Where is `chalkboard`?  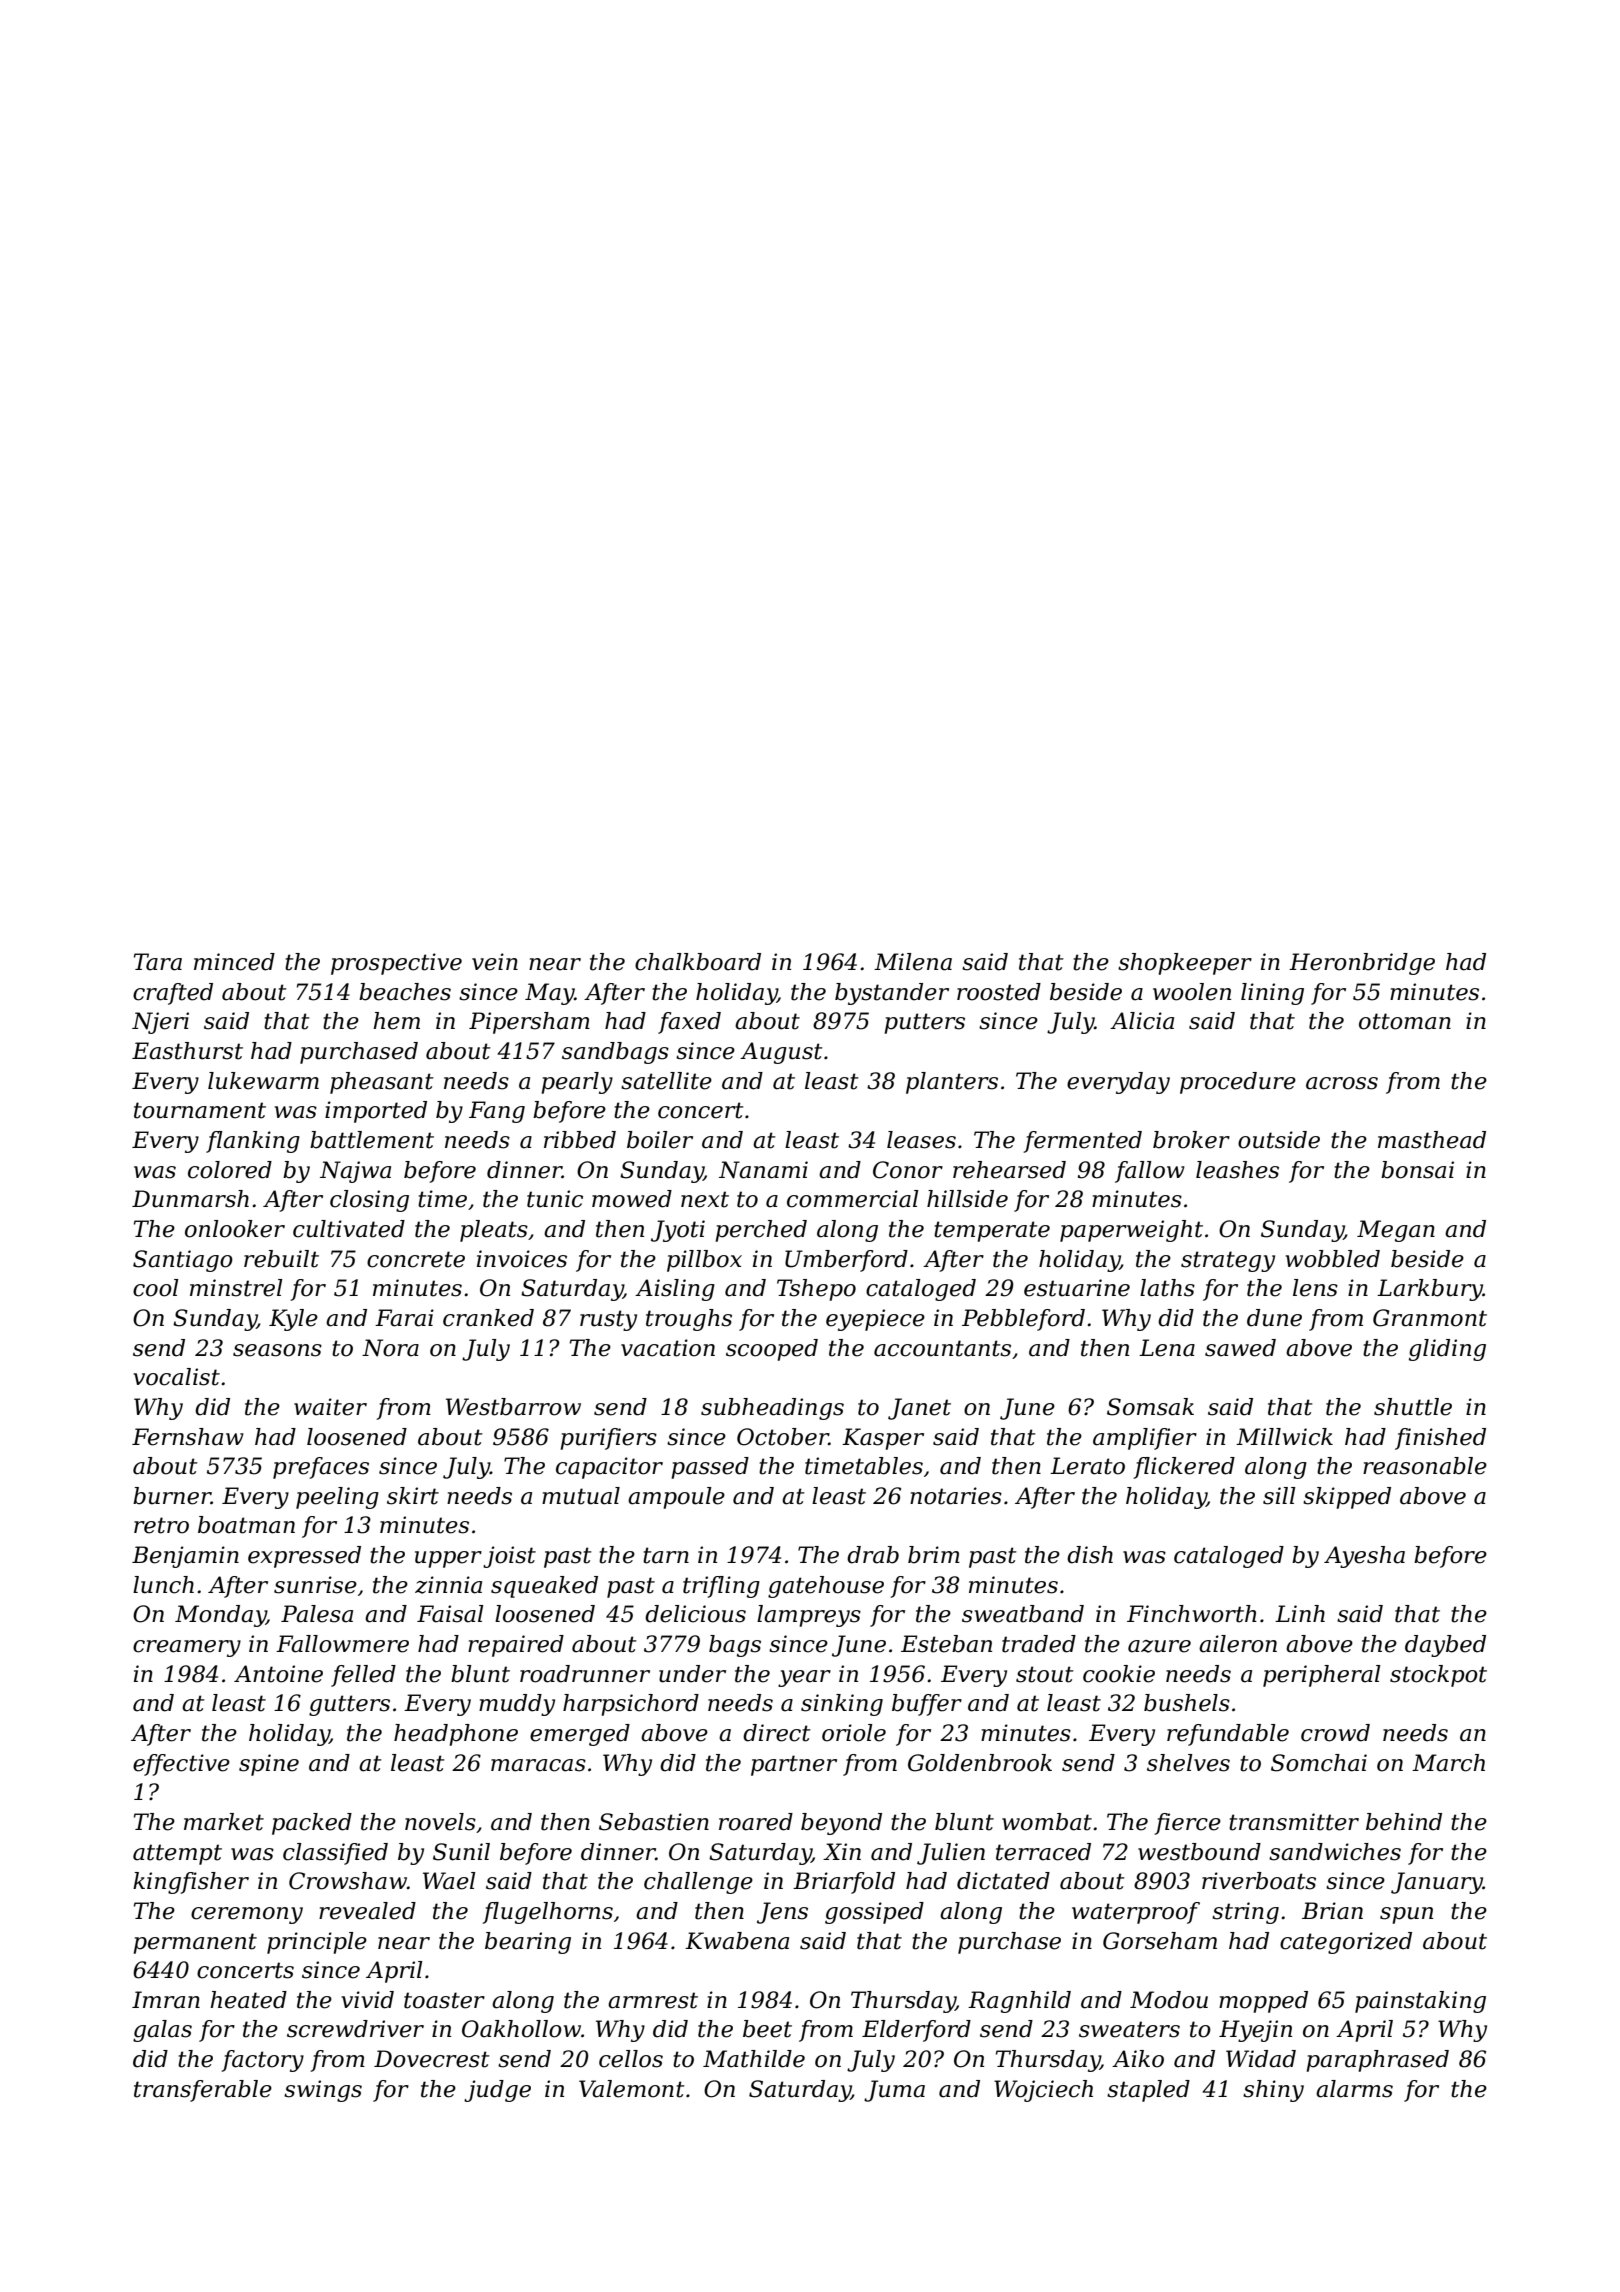
chalkboard is located at coordinates (698, 962).
